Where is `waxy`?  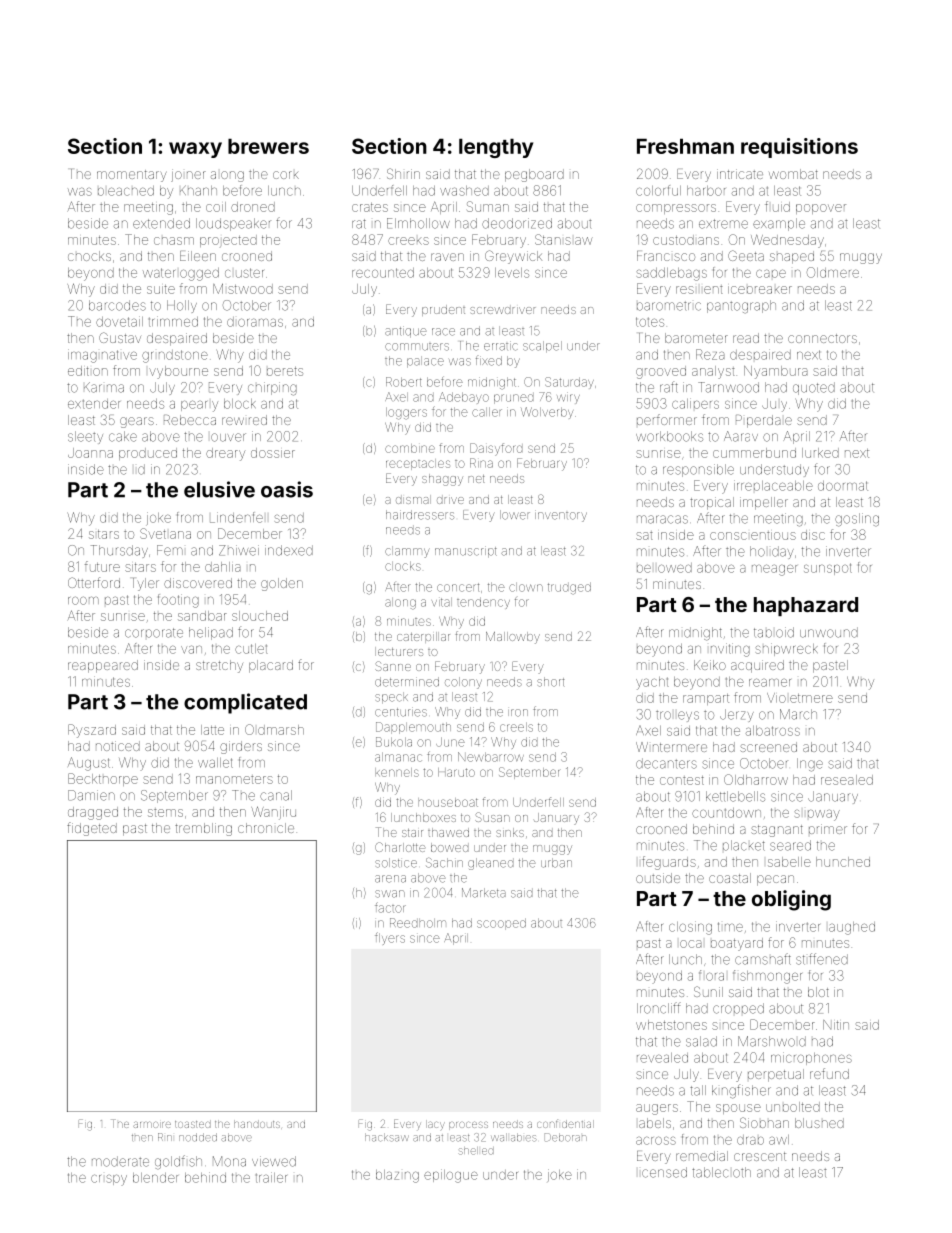
waxy is located at coordinates (195, 150).
